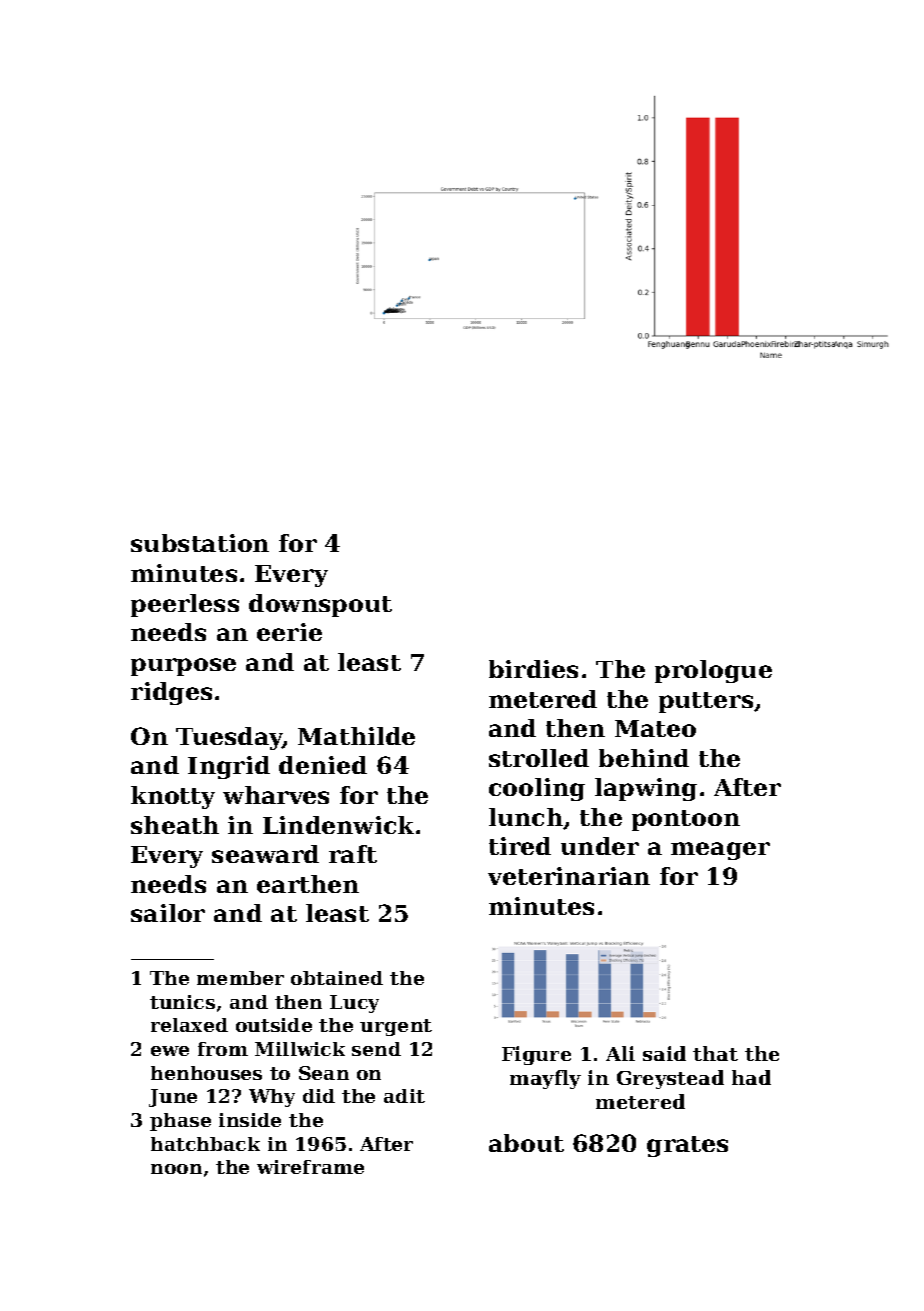 The height and width of the image is (1311, 924). I want to click on member, so click(240, 978).
